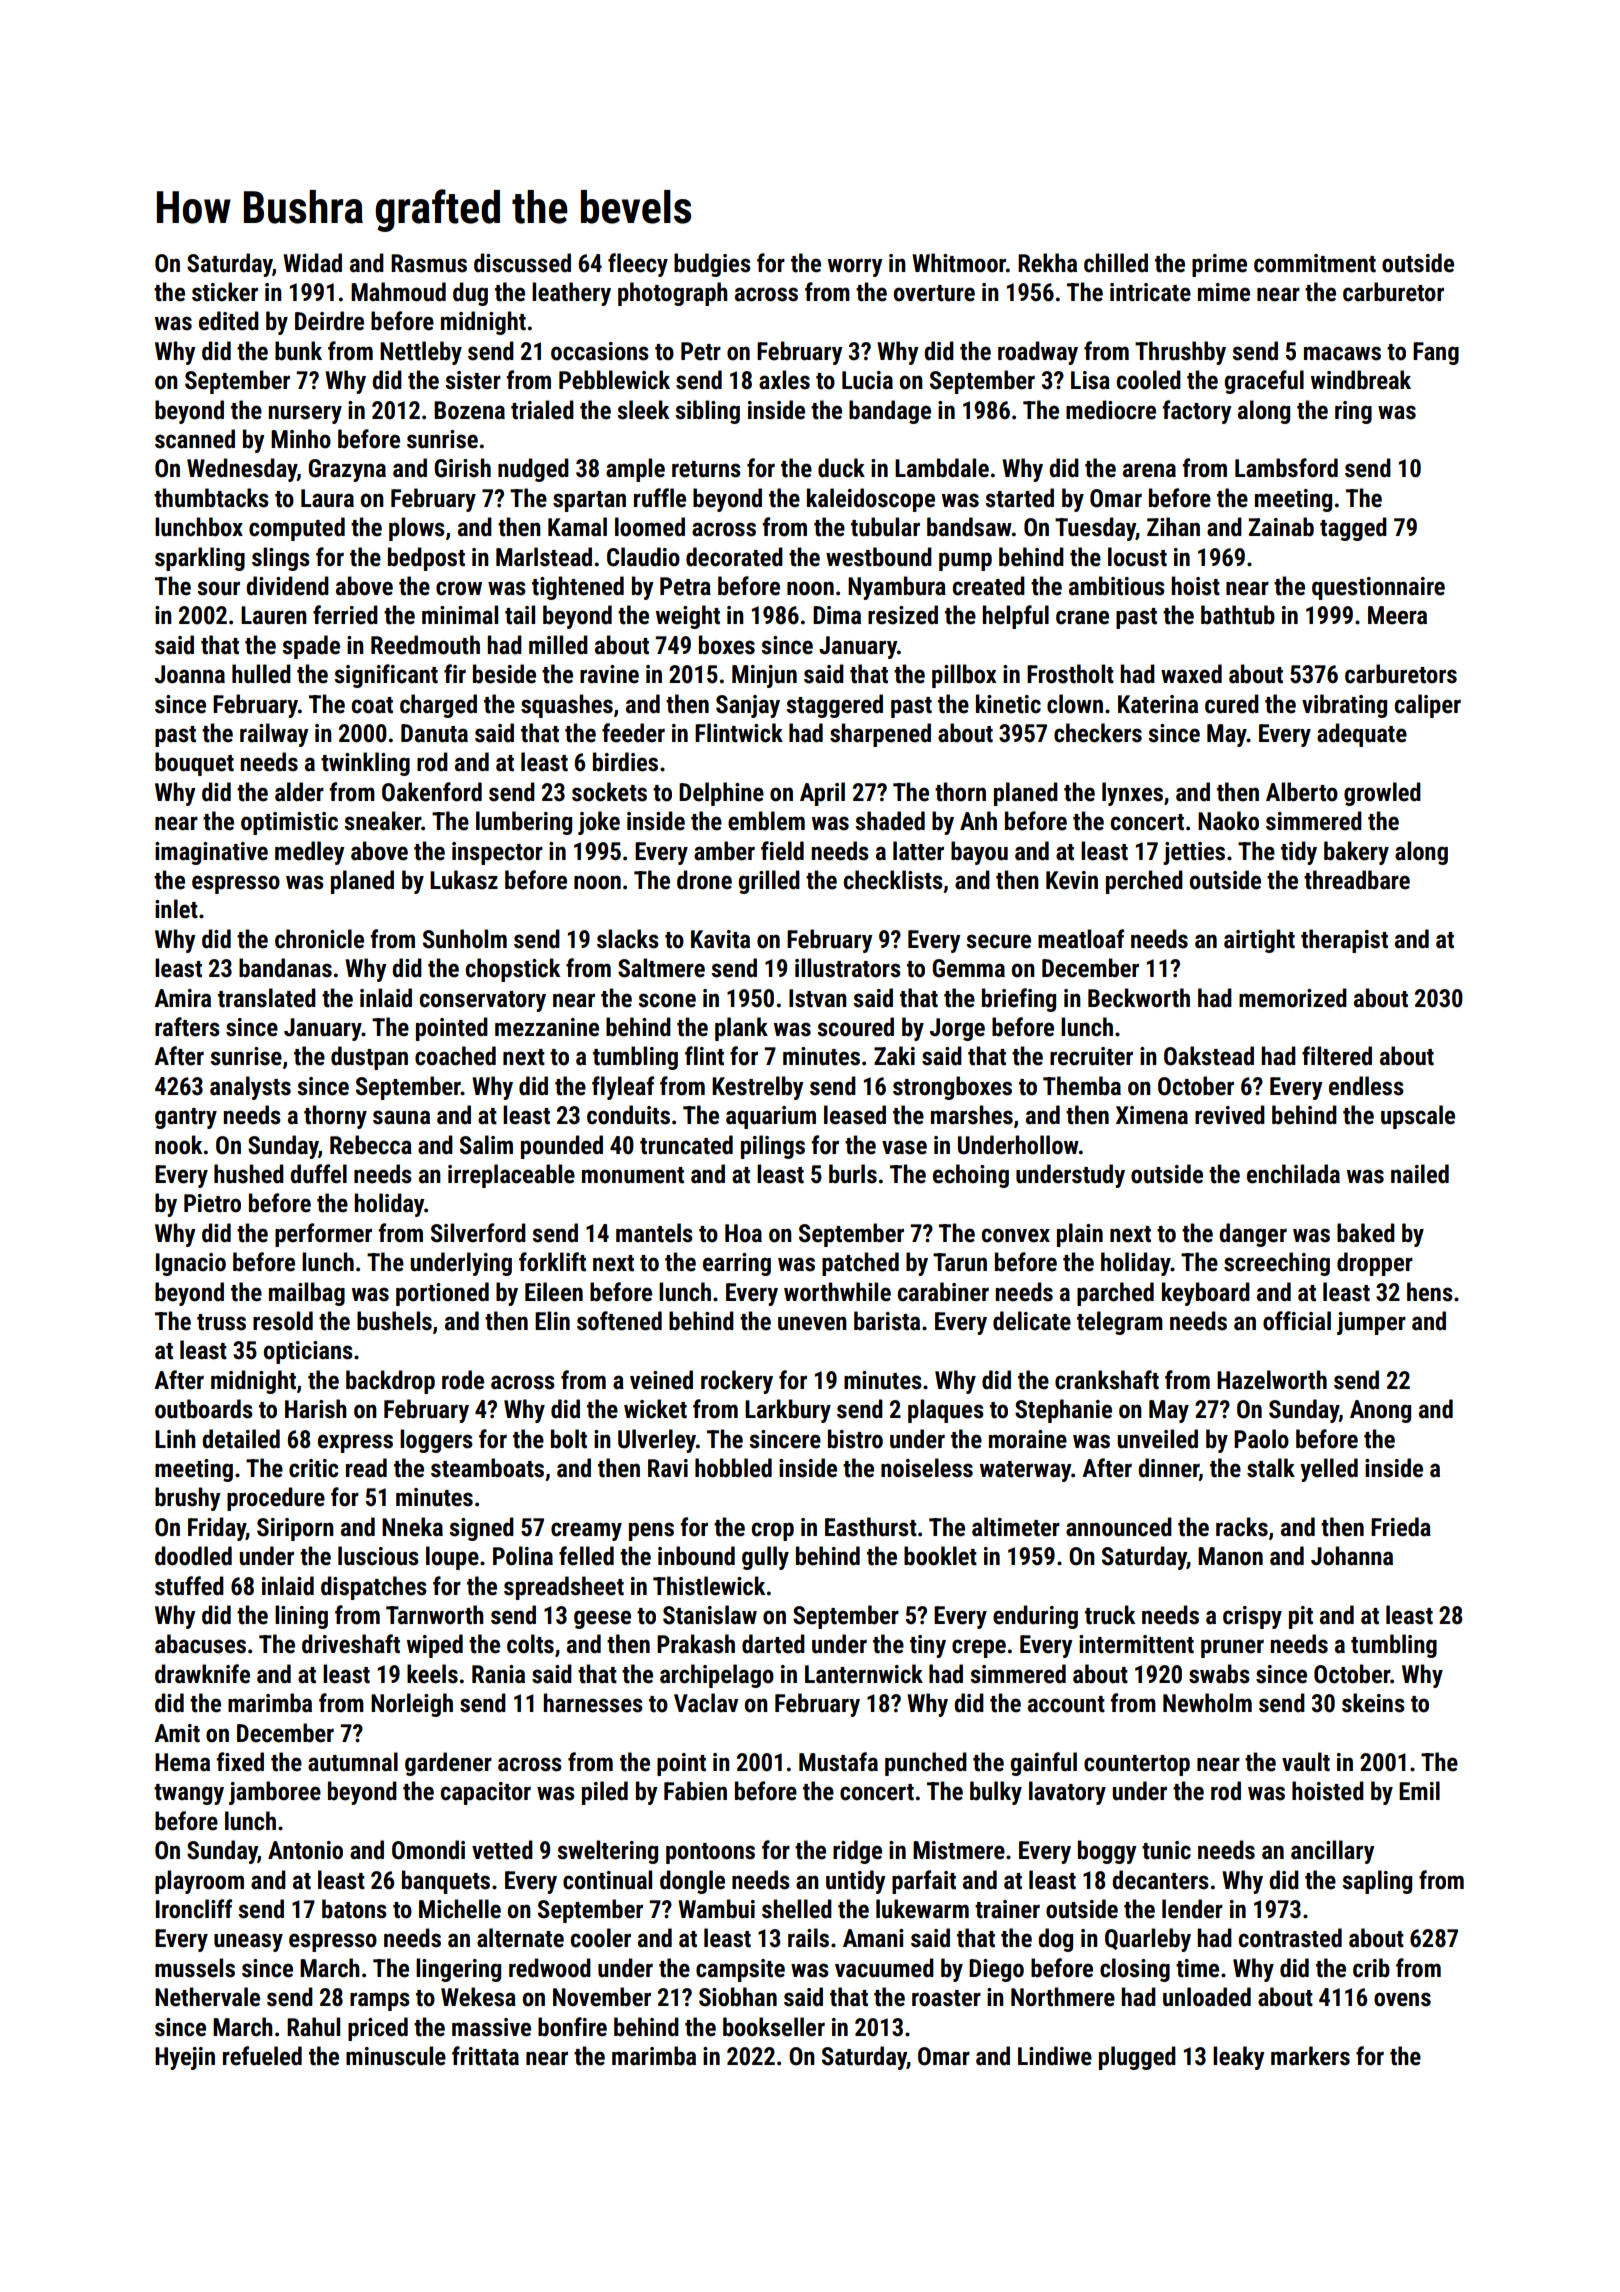 The height and width of the screenshot is (2292, 1620). Describe the element at coordinates (998, 941) in the screenshot. I see `secure` at that location.
